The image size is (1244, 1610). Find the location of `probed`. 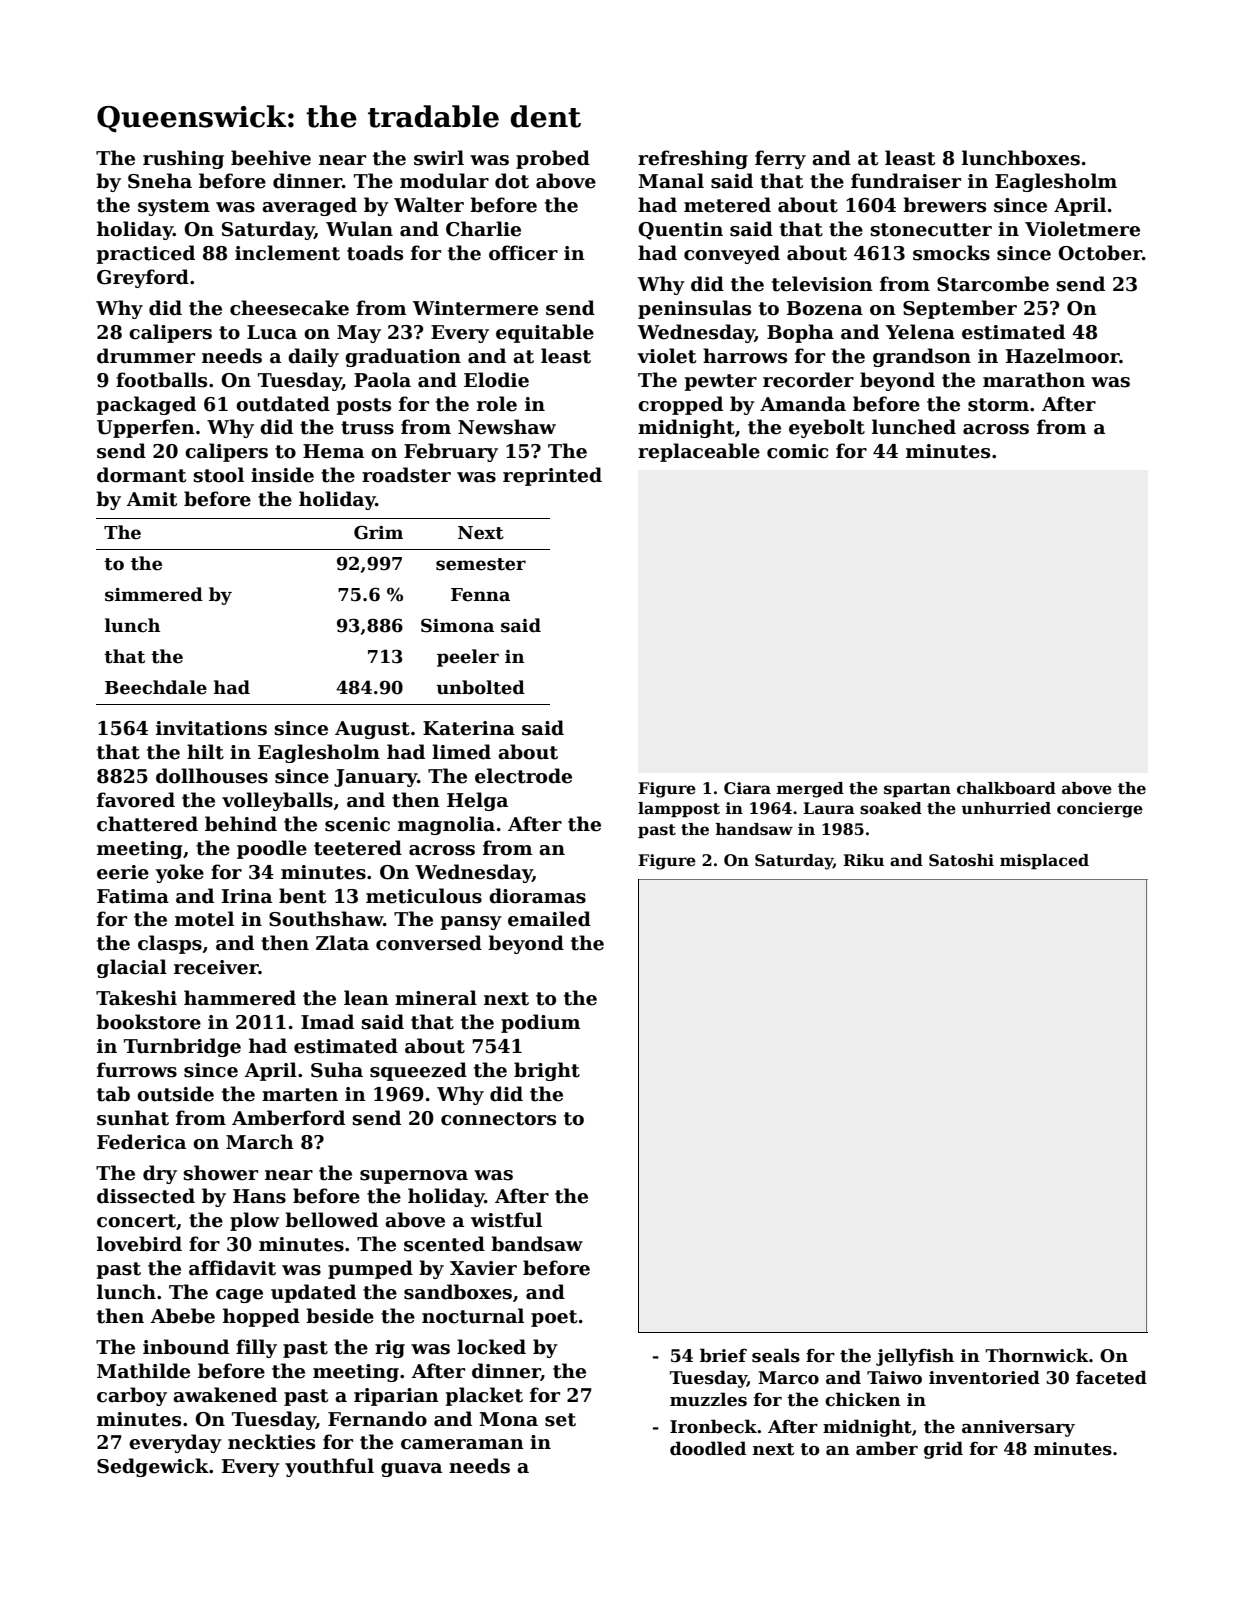

probed is located at coordinates (553, 159).
